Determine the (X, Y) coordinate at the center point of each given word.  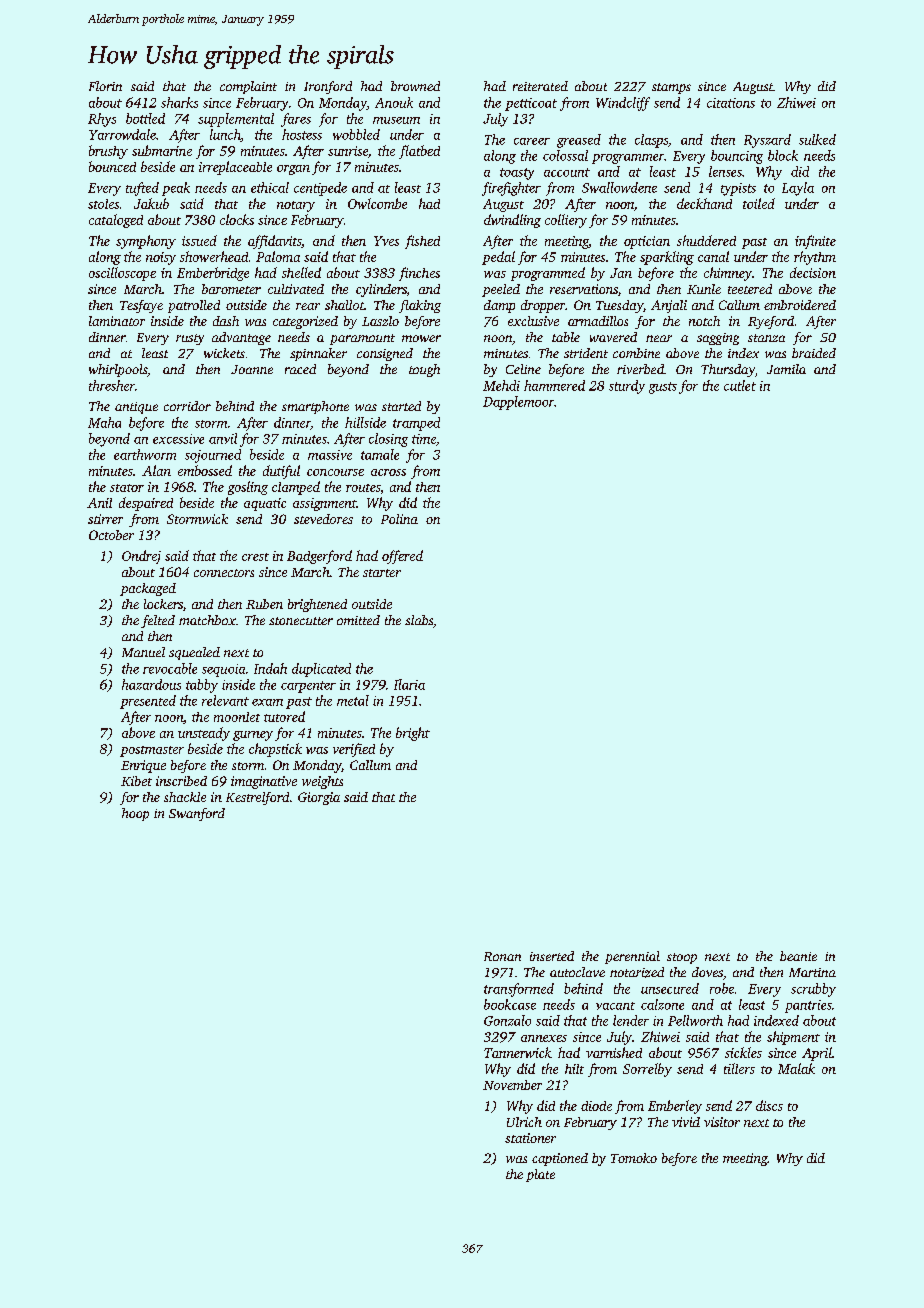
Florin (105, 86)
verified (354, 750)
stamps (671, 88)
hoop (135, 814)
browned (415, 86)
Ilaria (409, 684)
